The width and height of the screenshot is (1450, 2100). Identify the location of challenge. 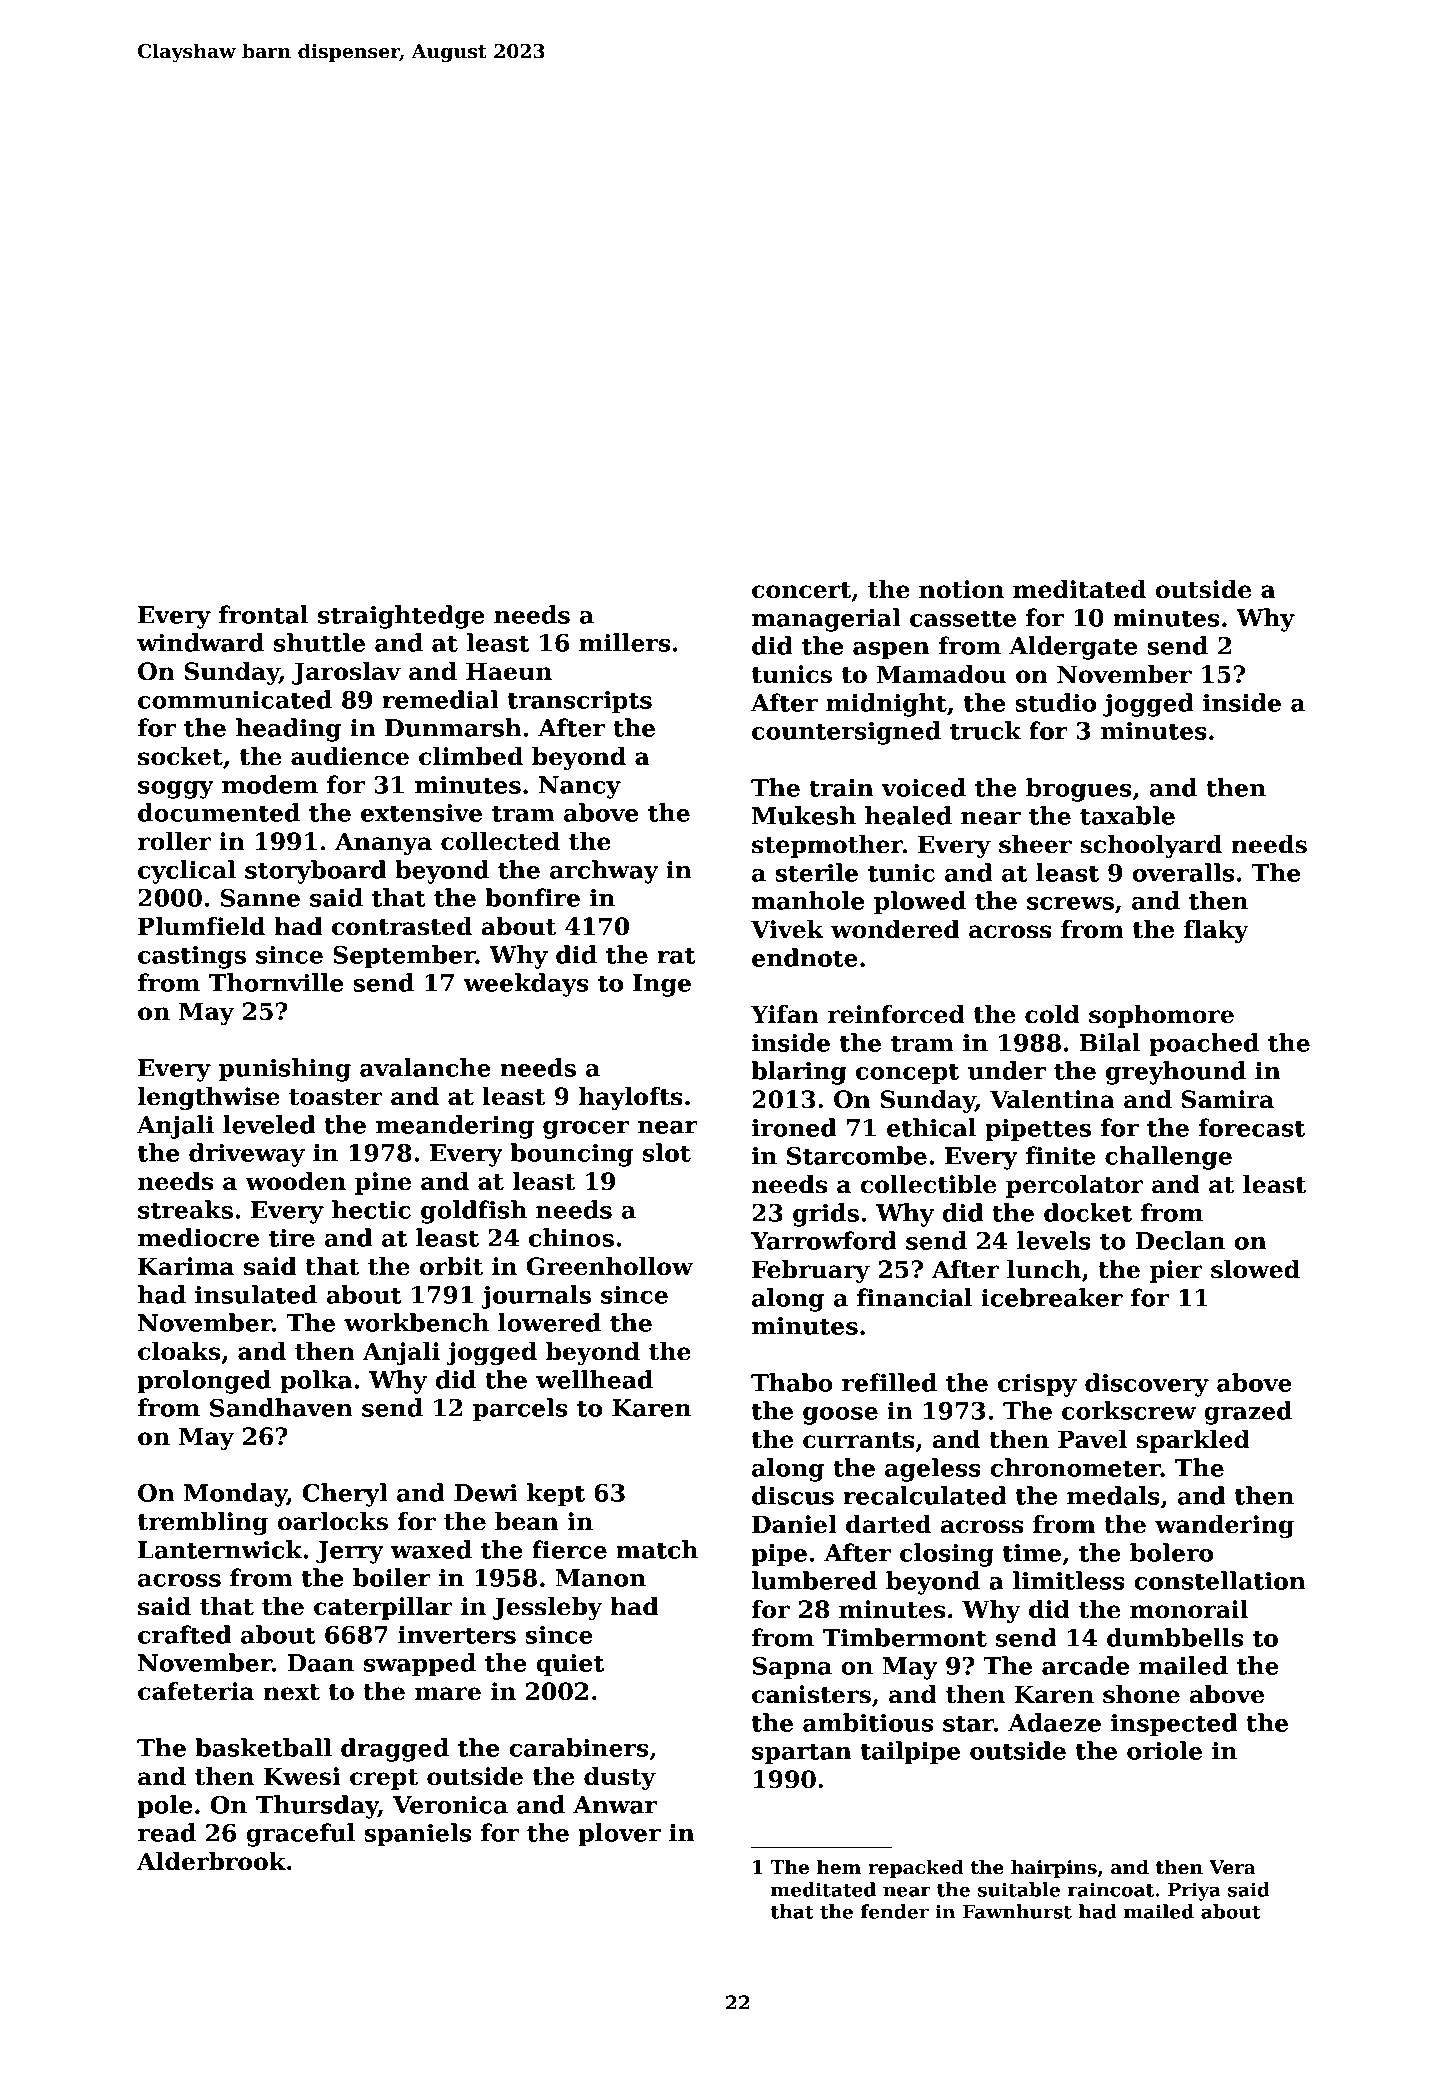
(1168, 1158).
